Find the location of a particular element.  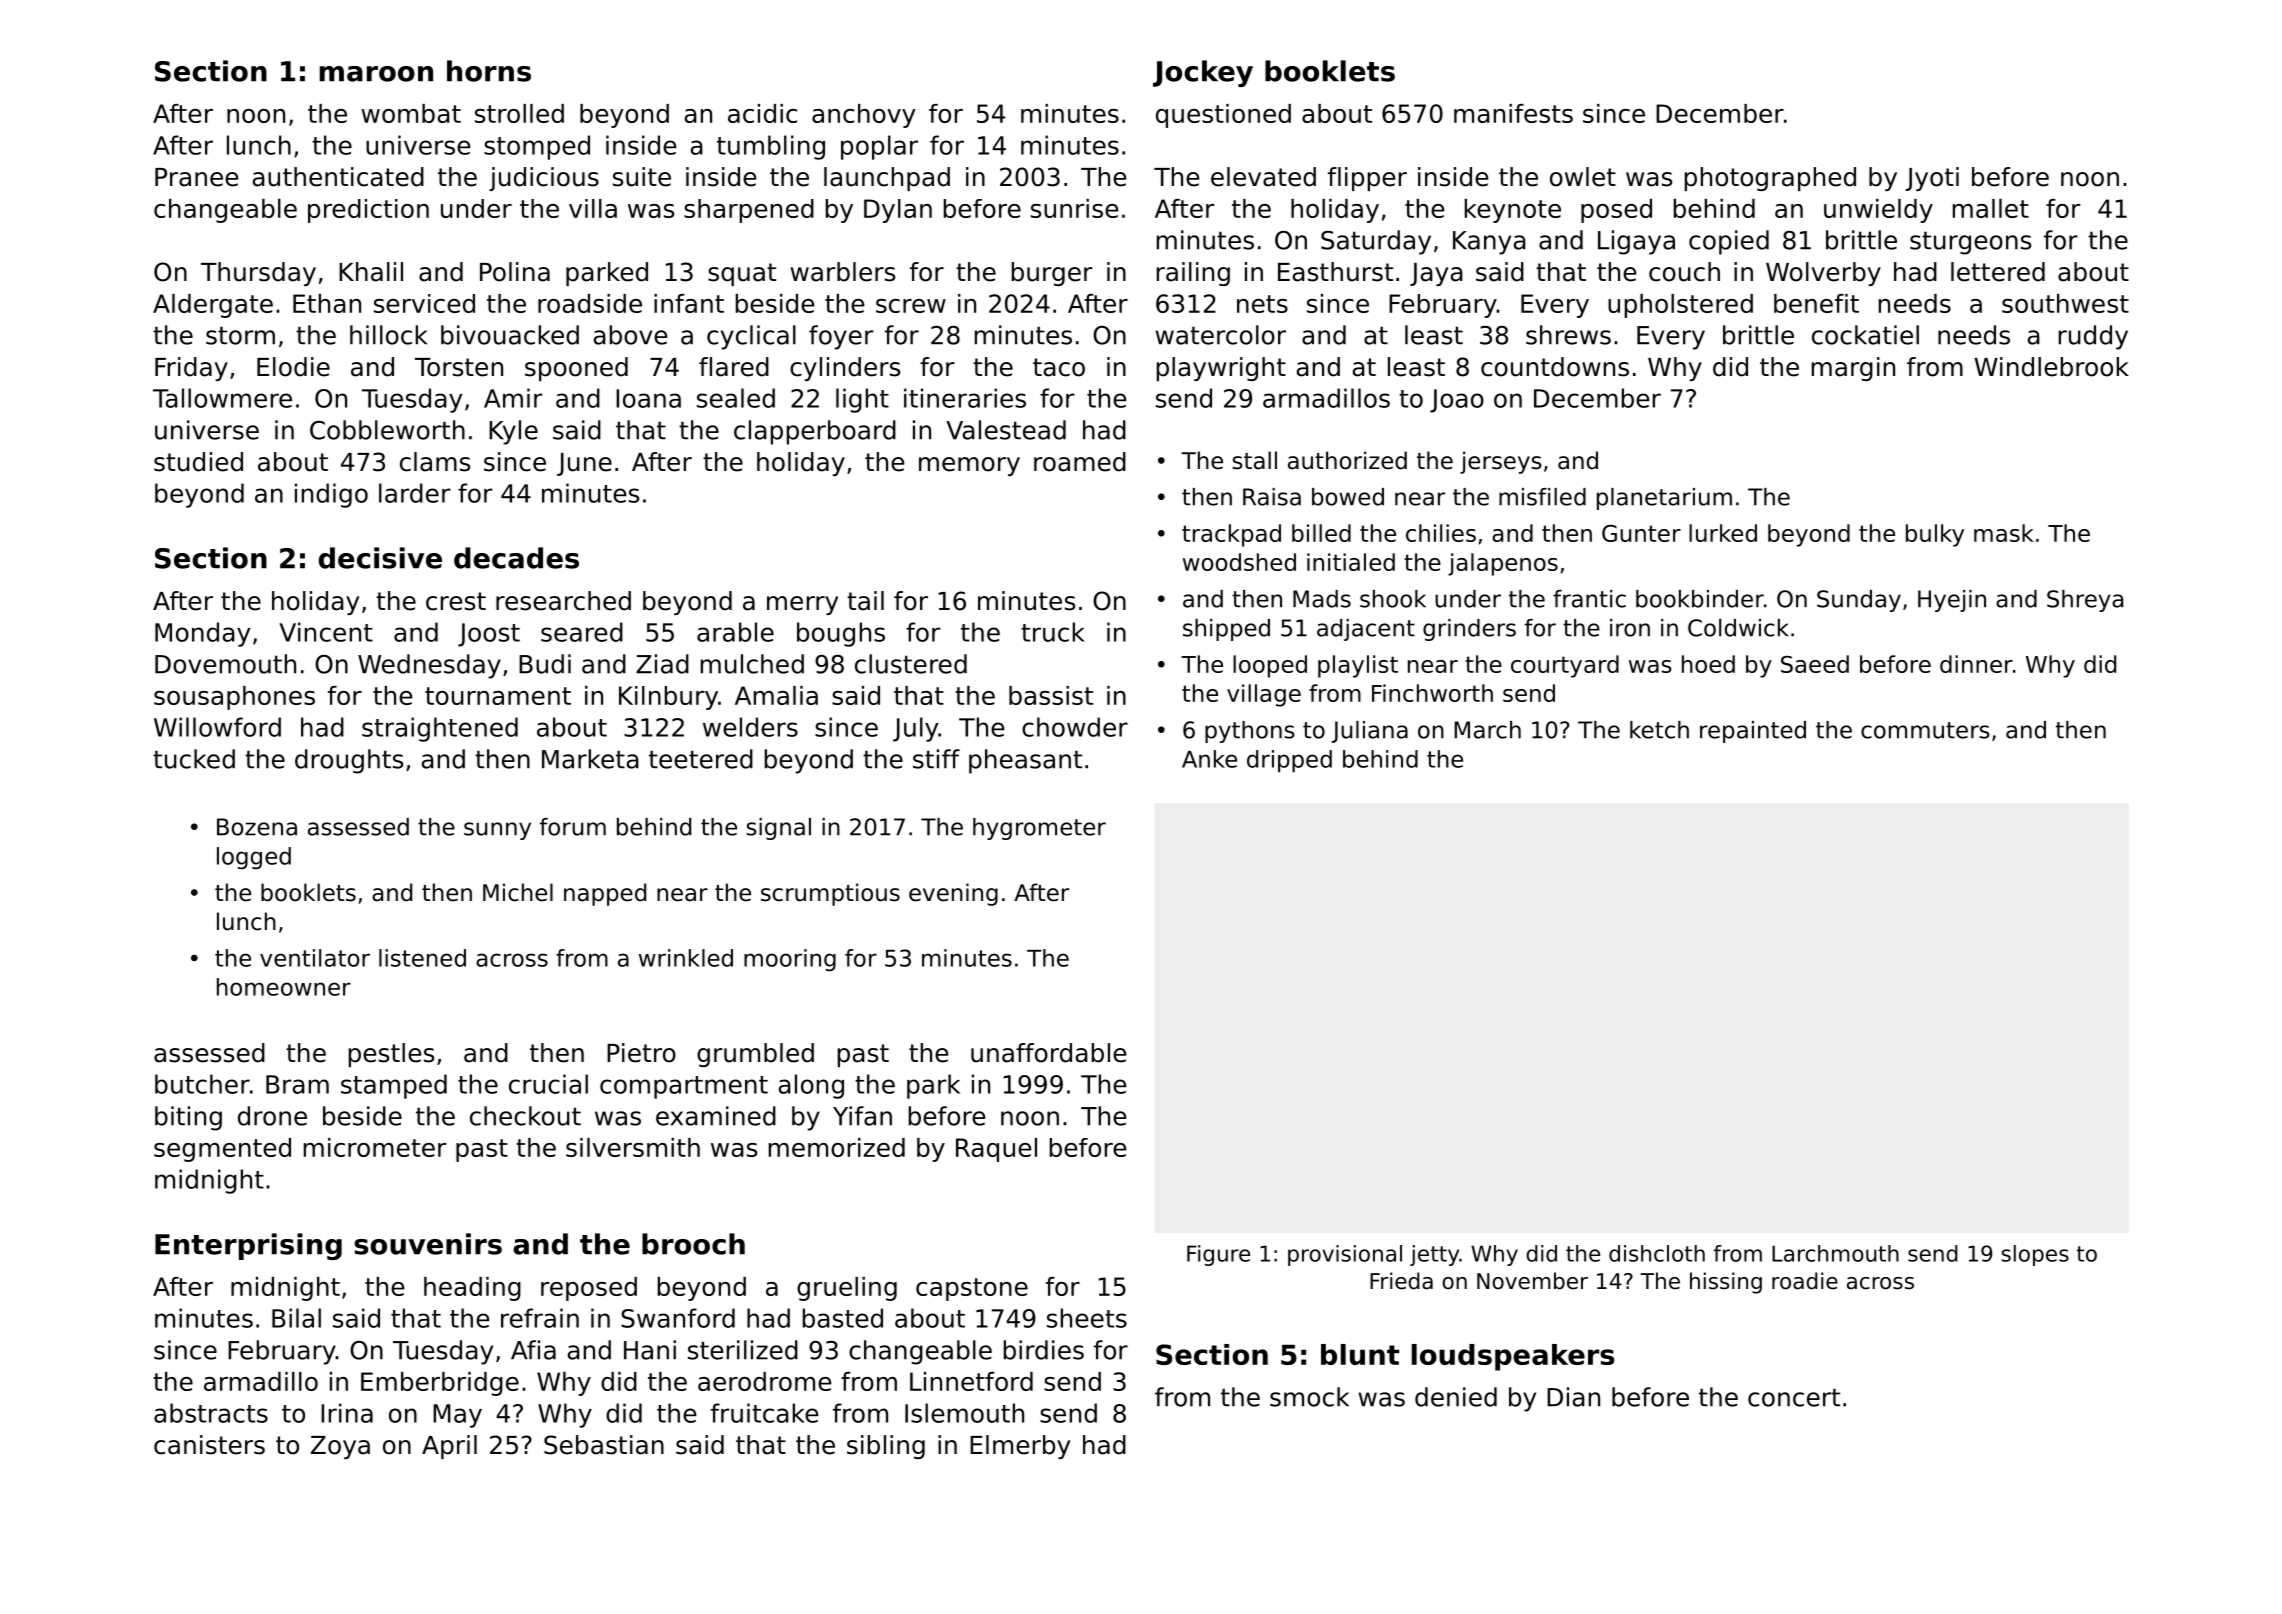

canisters is located at coordinates (209, 1445).
